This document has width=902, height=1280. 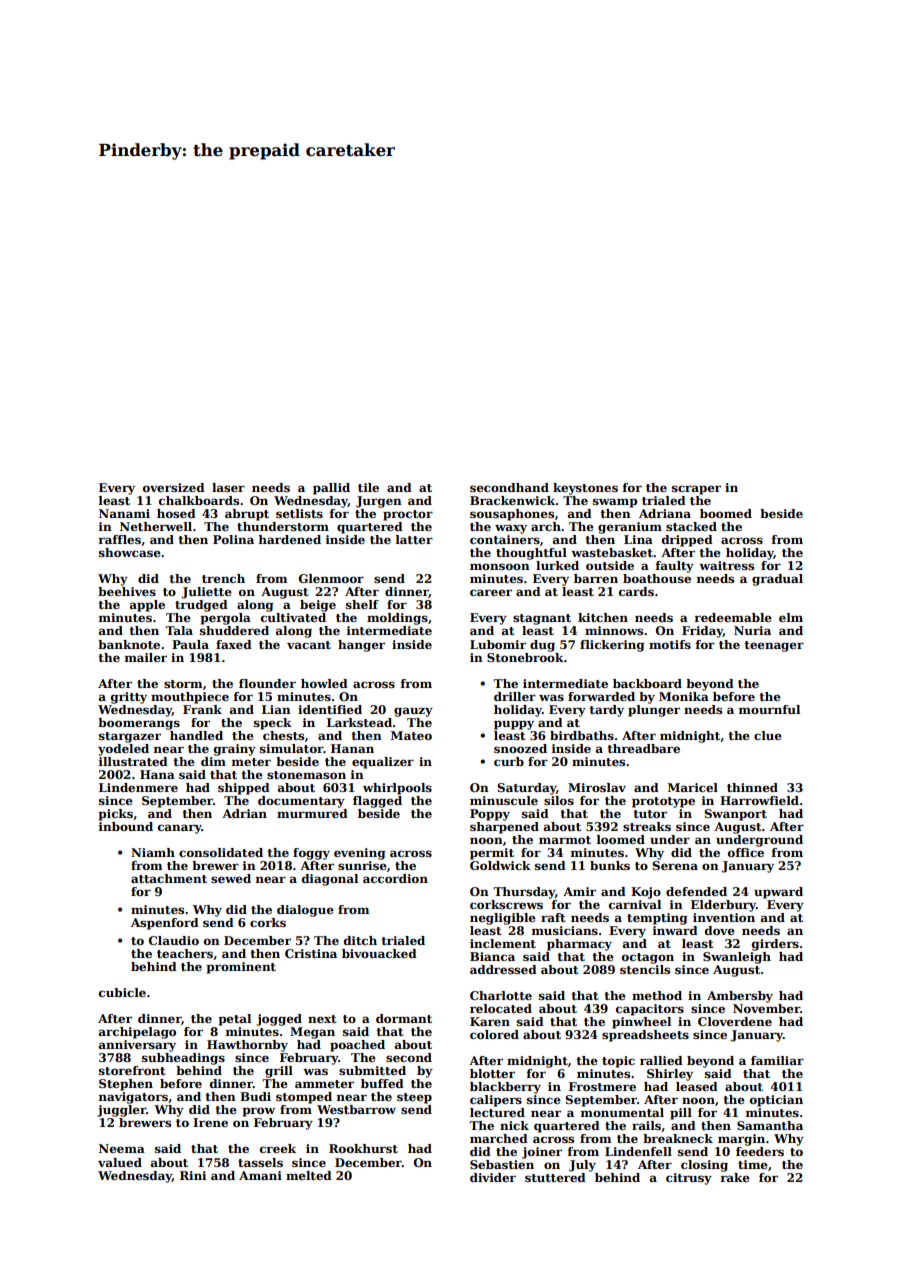 I want to click on stargazer, so click(x=130, y=737).
